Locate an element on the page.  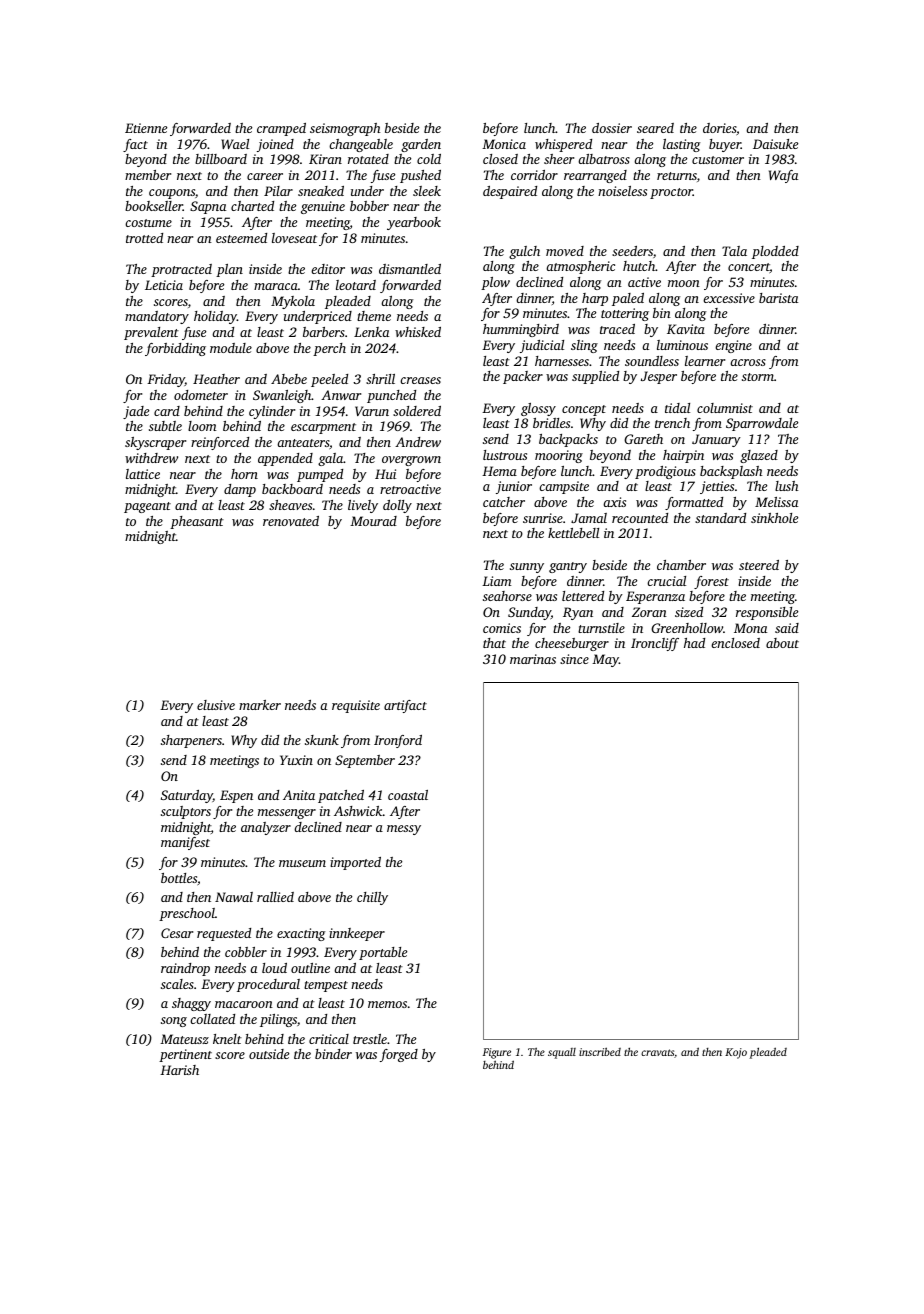
messenger is located at coordinates (287, 814).
